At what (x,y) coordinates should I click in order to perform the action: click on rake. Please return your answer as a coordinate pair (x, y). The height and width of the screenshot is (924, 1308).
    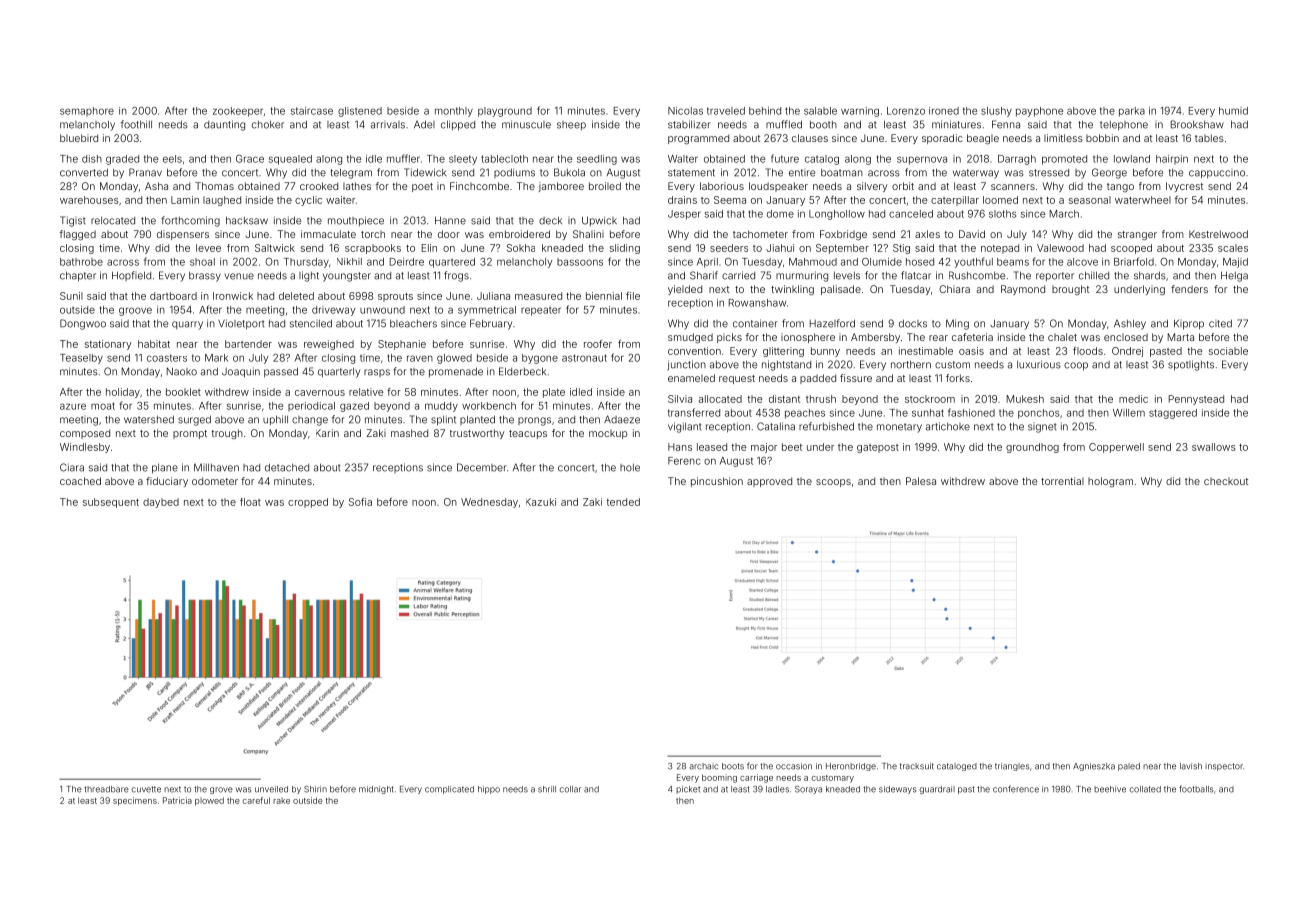
    Looking at the image, I should click on (281, 801).
